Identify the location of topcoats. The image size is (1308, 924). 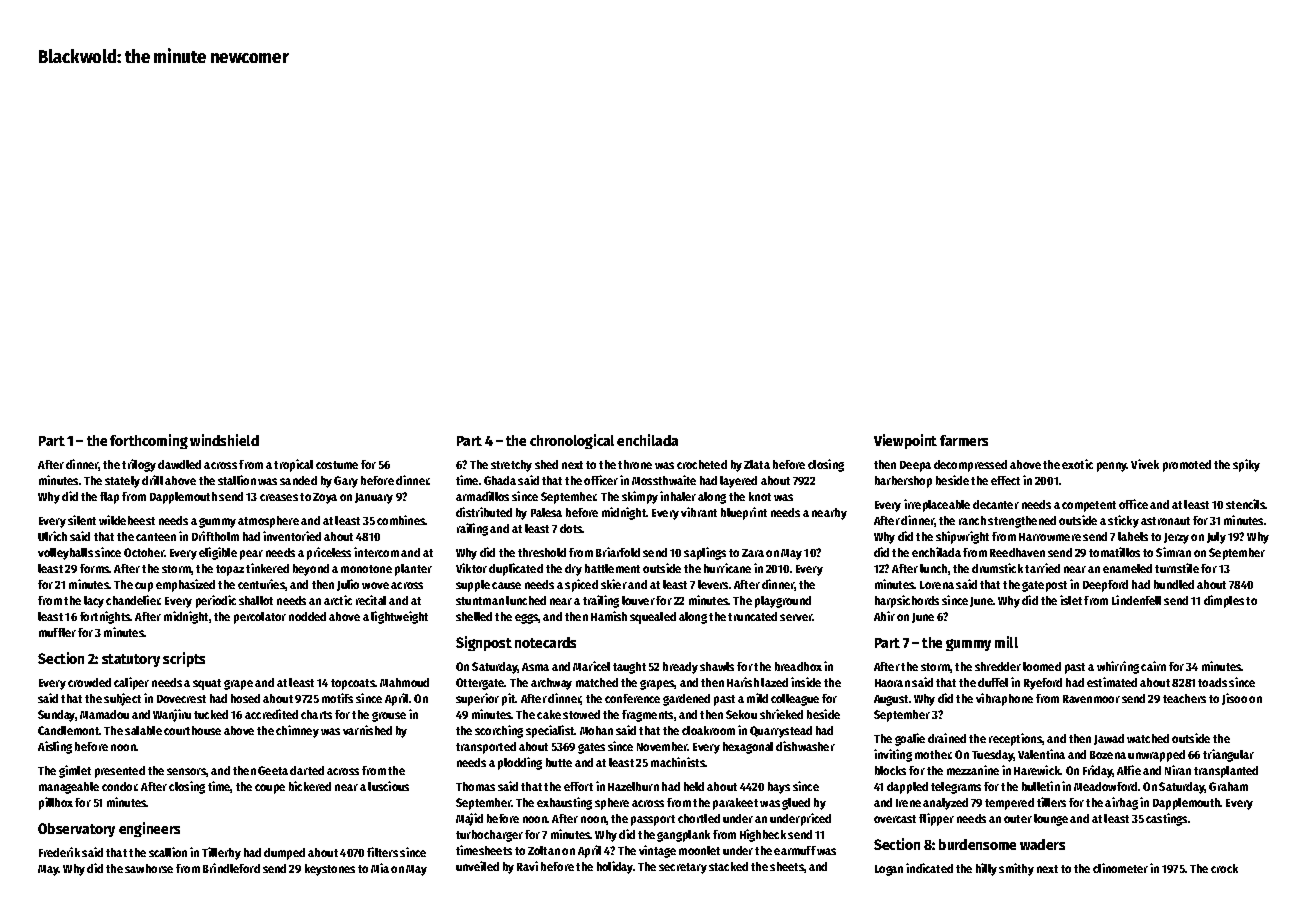
(353, 684).
